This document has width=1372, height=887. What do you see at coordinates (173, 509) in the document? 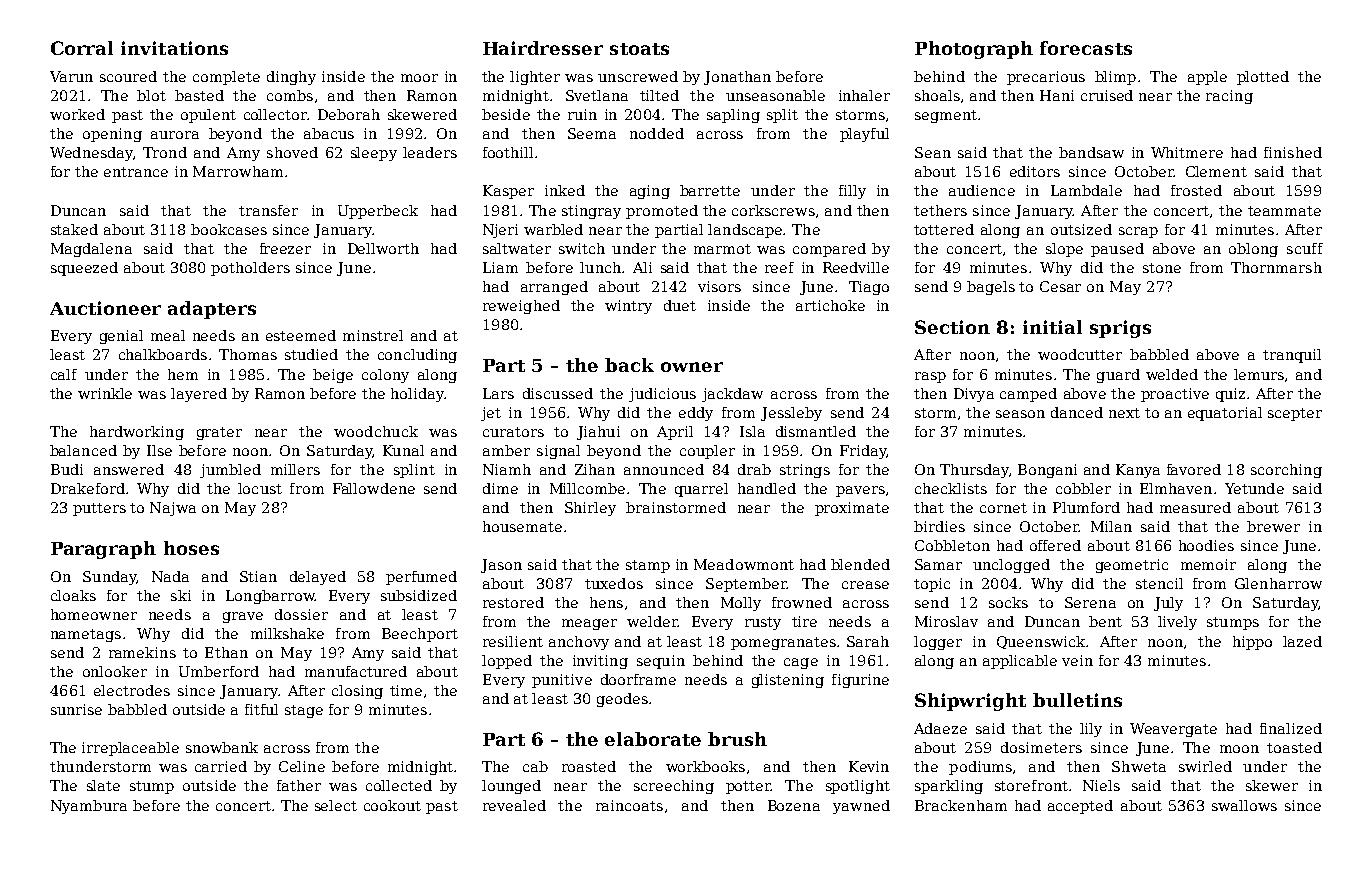
I see `Najwa` at bounding box center [173, 509].
